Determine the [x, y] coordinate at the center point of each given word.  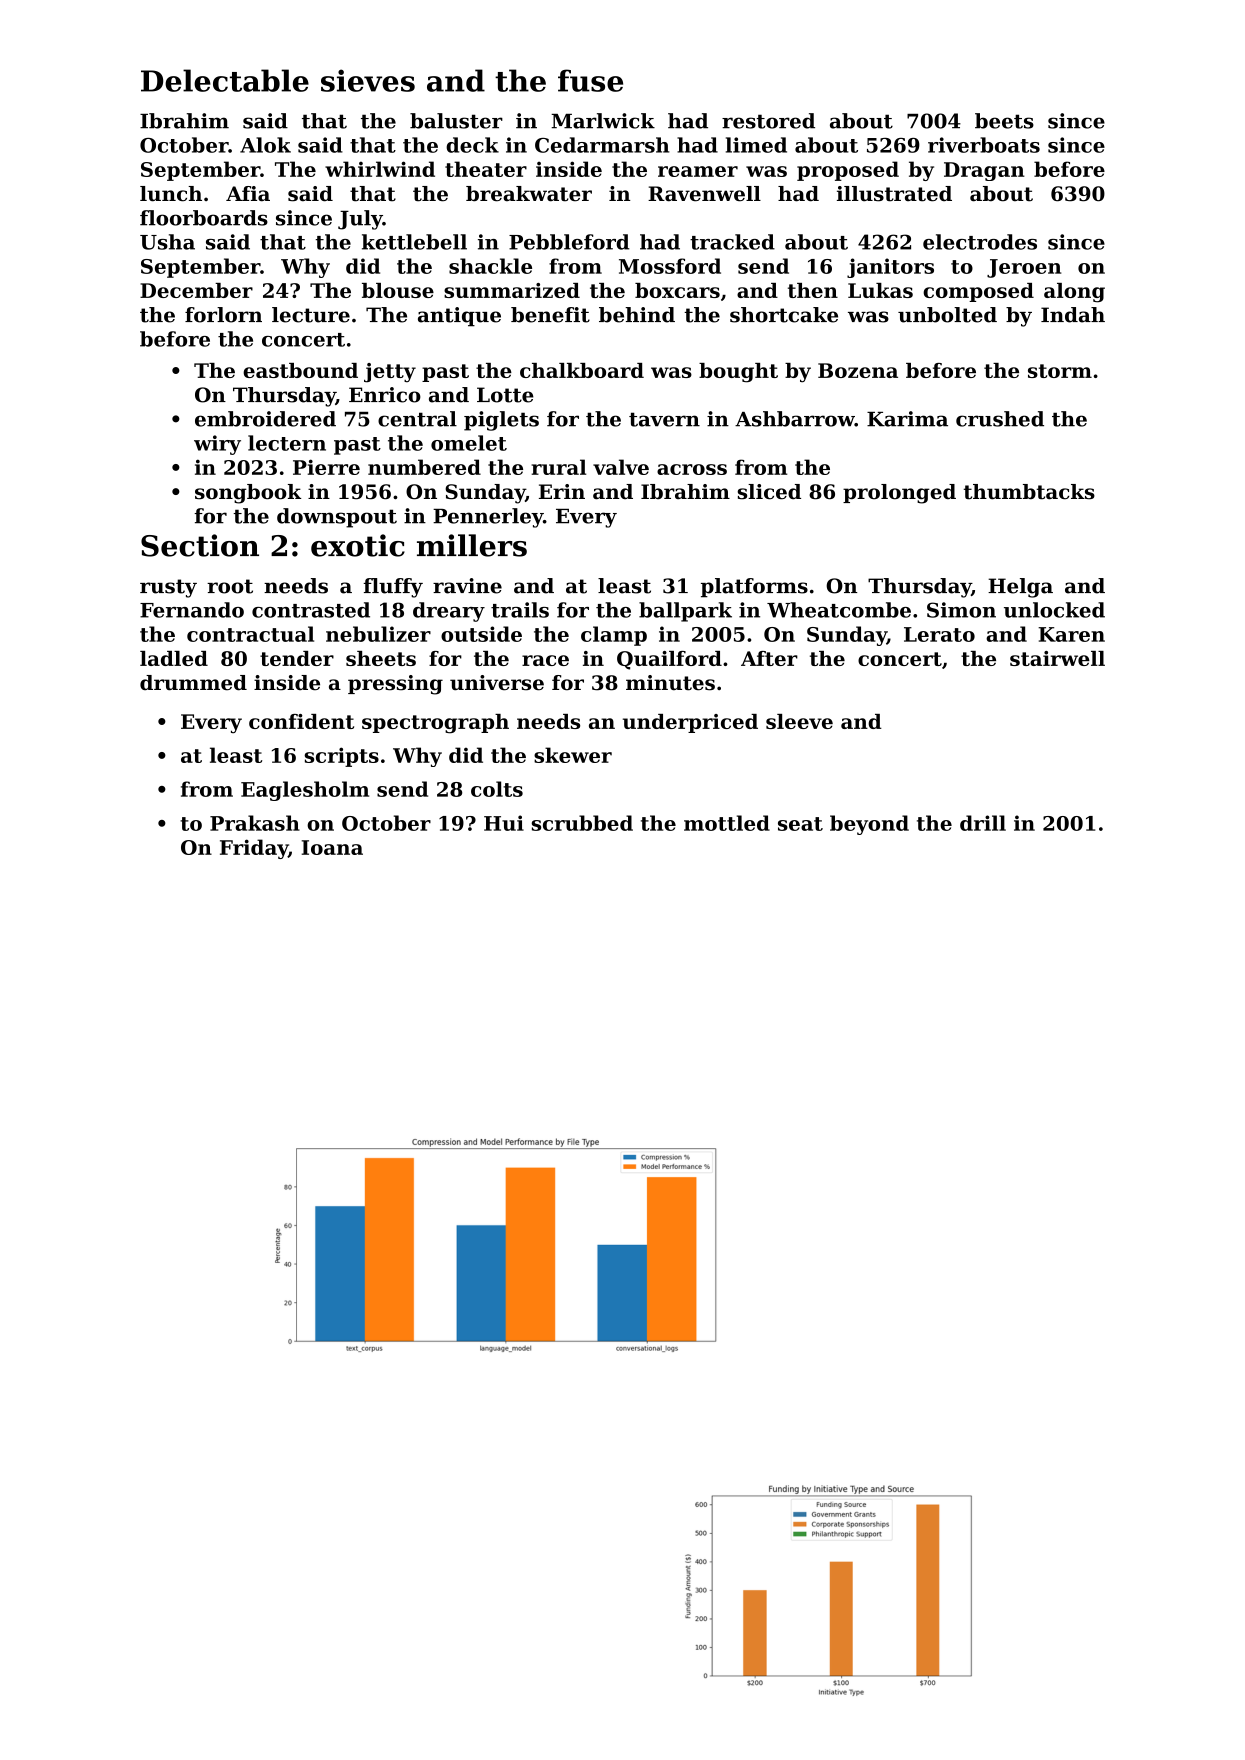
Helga [1020, 588]
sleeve [799, 721]
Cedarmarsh [602, 145]
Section [200, 545]
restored [768, 121]
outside [481, 634]
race [545, 660]
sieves [368, 80]
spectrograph [435, 724]
